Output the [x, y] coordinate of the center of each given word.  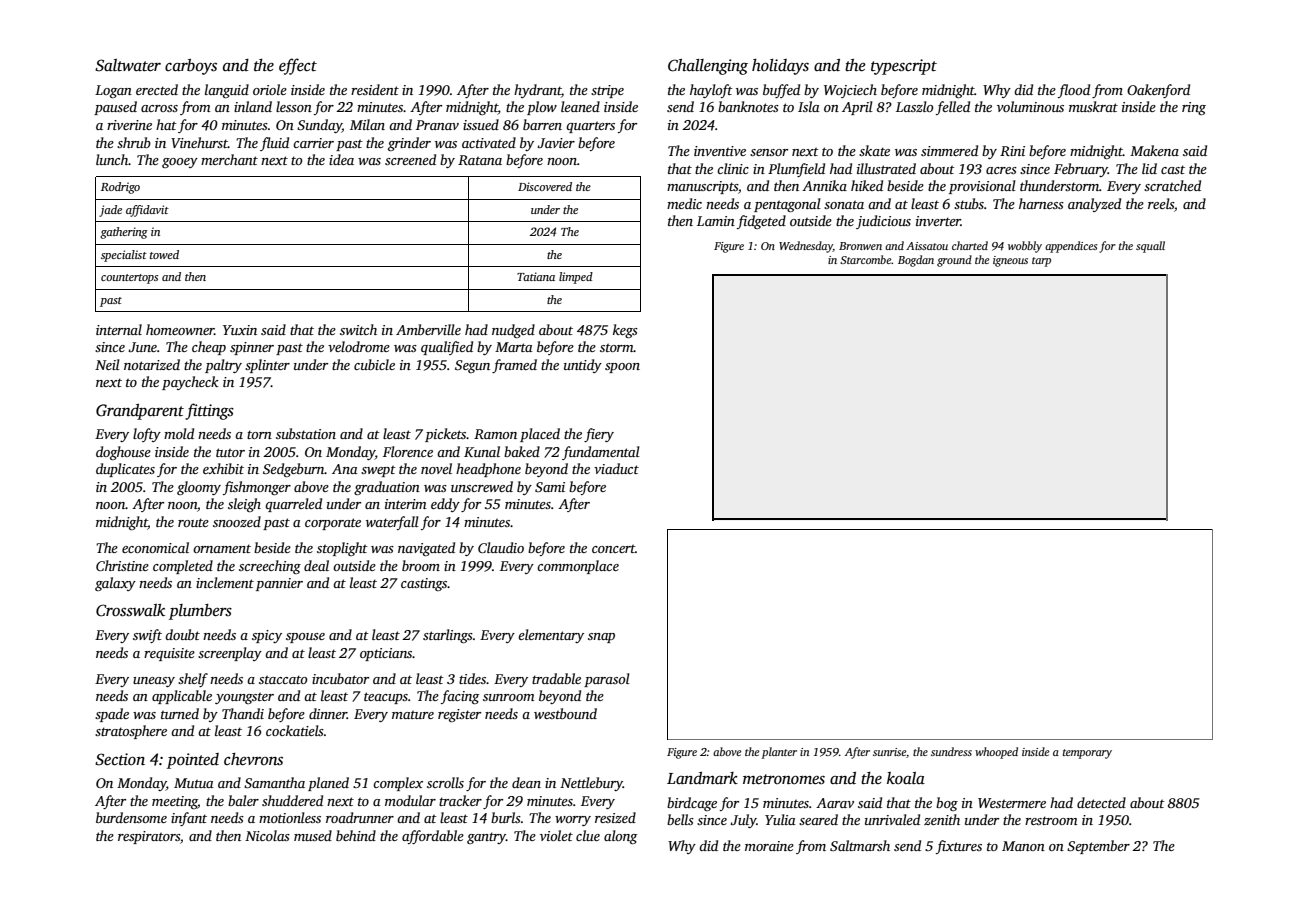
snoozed [237, 521]
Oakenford [1158, 91]
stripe [607, 91]
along [620, 837]
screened [410, 159]
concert [613, 548]
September [1098, 847]
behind [356, 835]
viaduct [616, 468]
